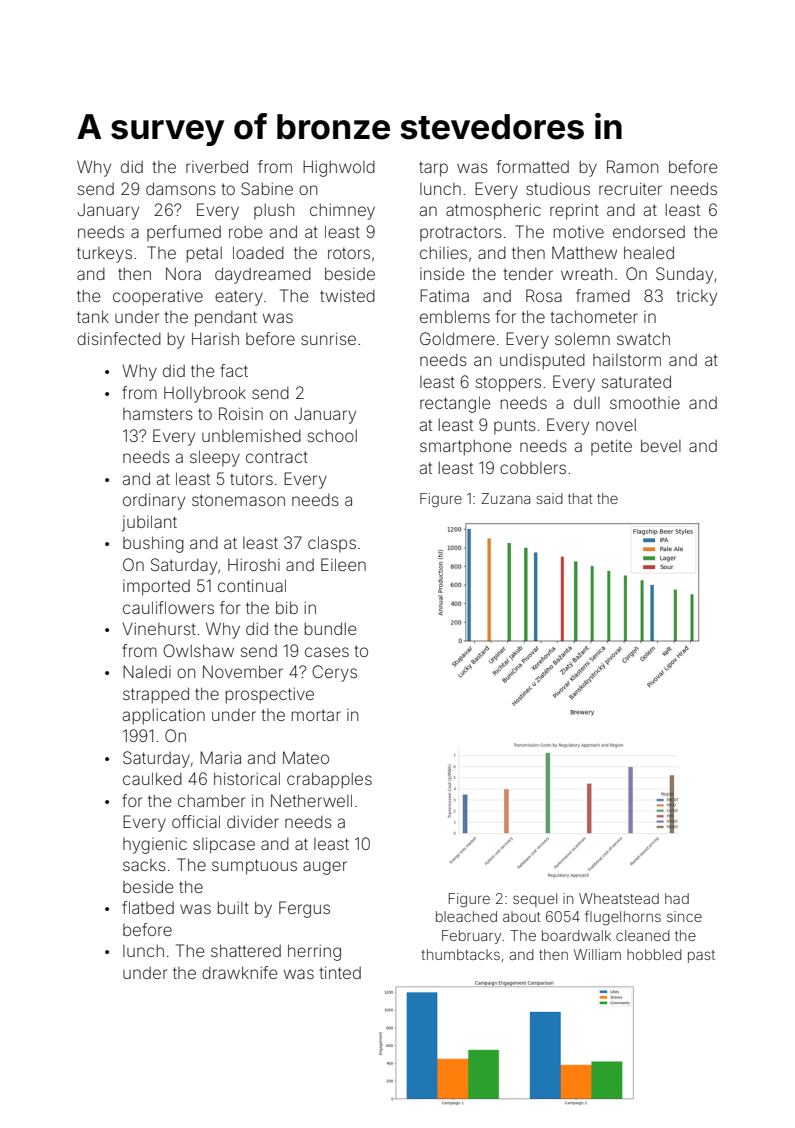 The image size is (795, 1128). Describe the element at coordinates (148, 907) in the screenshot. I see `flatbed` at that location.
